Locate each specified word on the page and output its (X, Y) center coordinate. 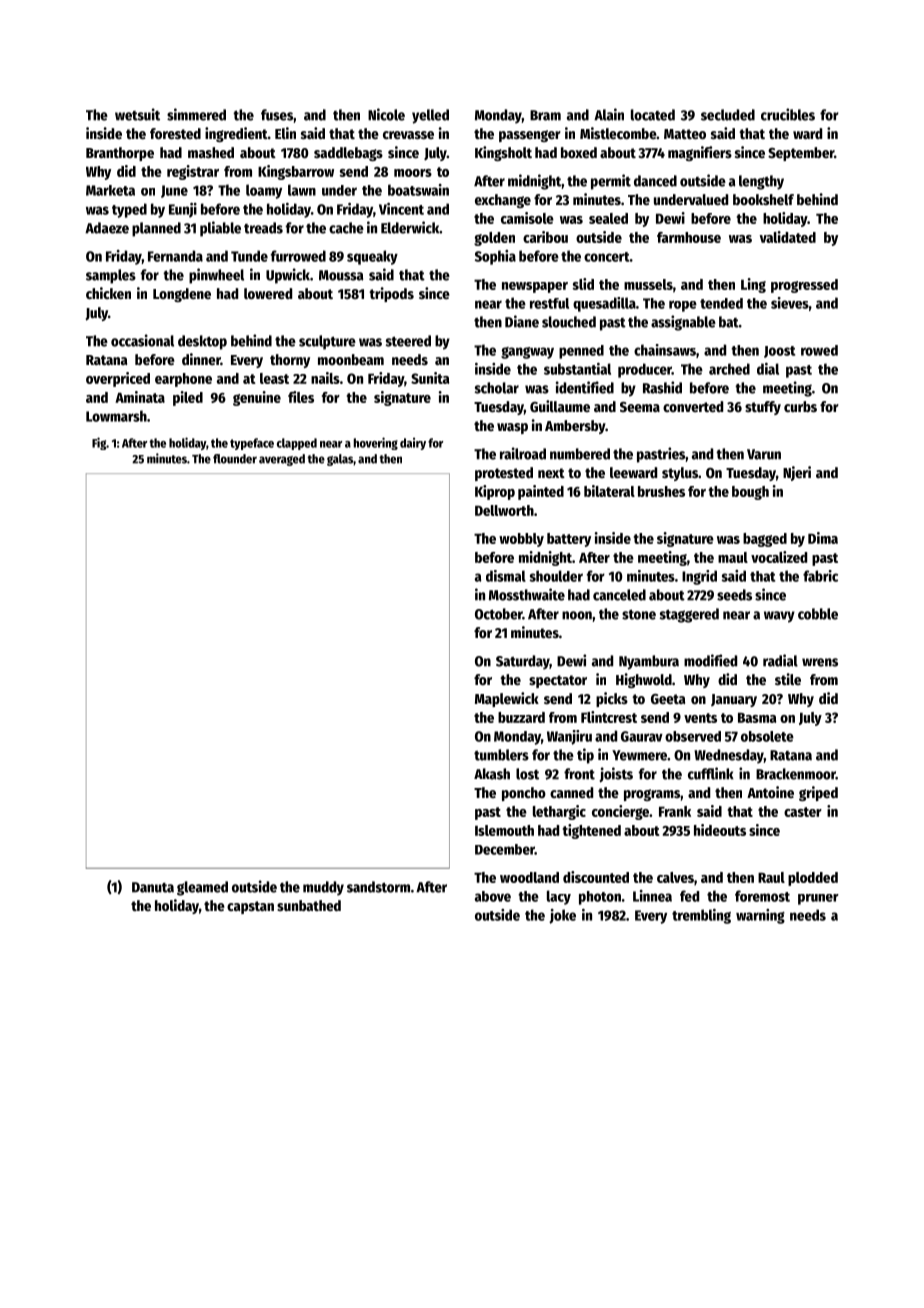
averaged (282, 460)
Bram (545, 115)
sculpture (327, 342)
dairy (413, 444)
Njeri (797, 473)
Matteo (685, 134)
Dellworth (504, 510)
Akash (492, 774)
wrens (820, 662)
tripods (391, 294)
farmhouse (689, 237)
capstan (250, 907)
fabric (820, 576)
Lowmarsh (116, 416)
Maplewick (507, 699)
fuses (277, 115)
